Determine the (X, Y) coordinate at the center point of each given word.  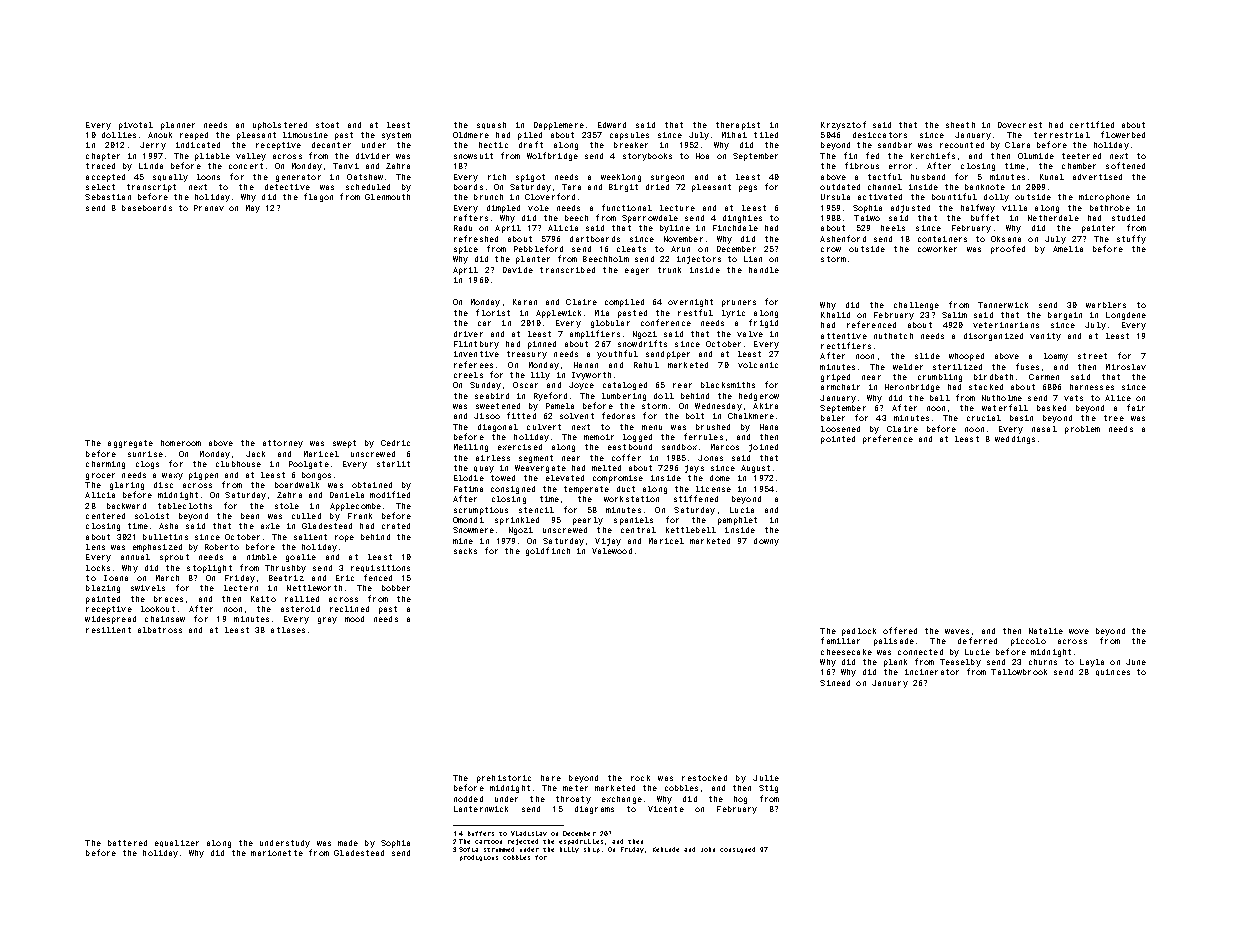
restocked (704, 778)
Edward (612, 125)
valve (750, 334)
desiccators (880, 135)
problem (1082, 430)
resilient (108, 630)
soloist (152, 516)
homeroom (181, 443)
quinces (1113, 672)
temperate (586, 490)
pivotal (136, 126)
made (348, 843)
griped (835, 378)
